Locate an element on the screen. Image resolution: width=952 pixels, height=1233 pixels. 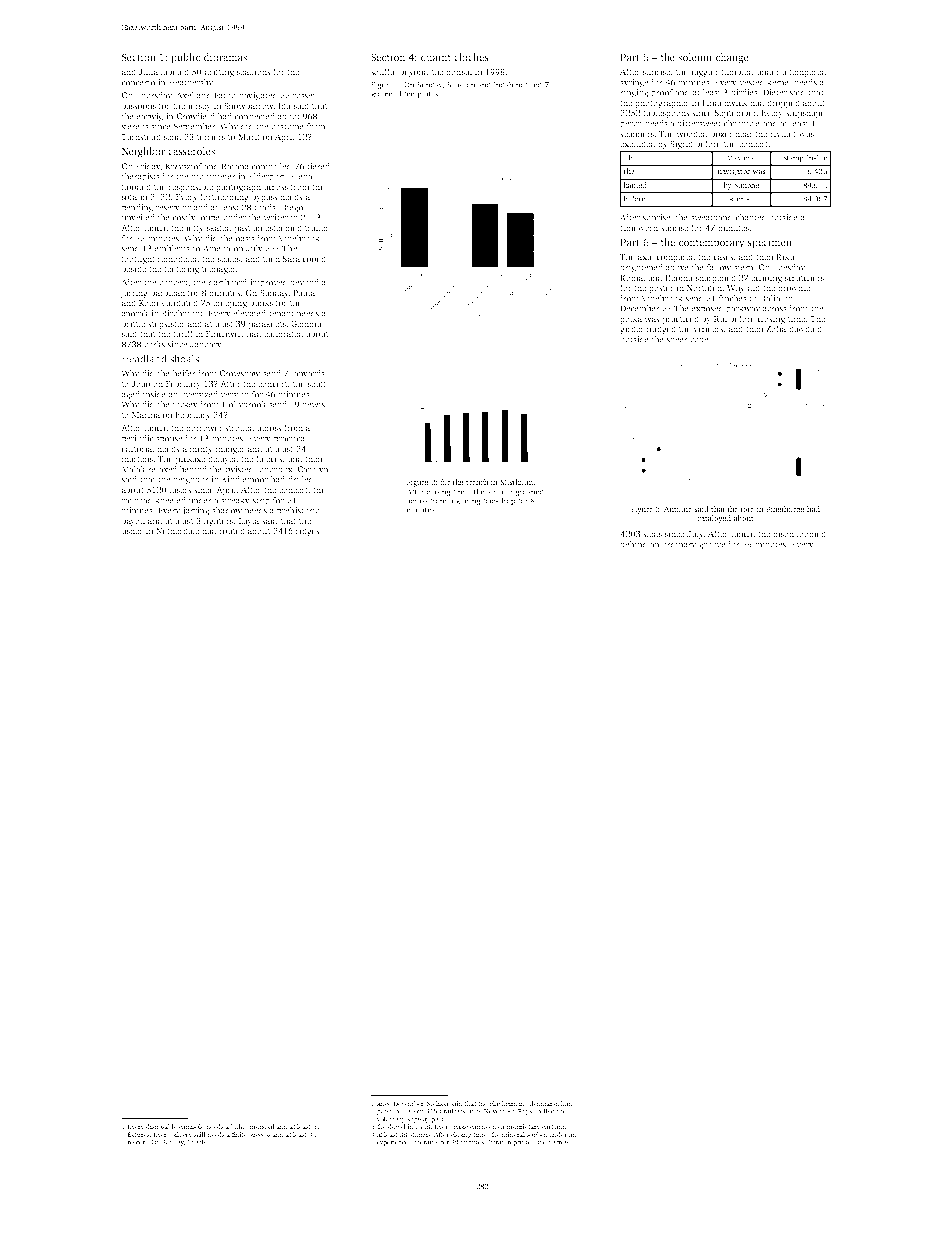
sleds is located at coordinates (652, 533).
